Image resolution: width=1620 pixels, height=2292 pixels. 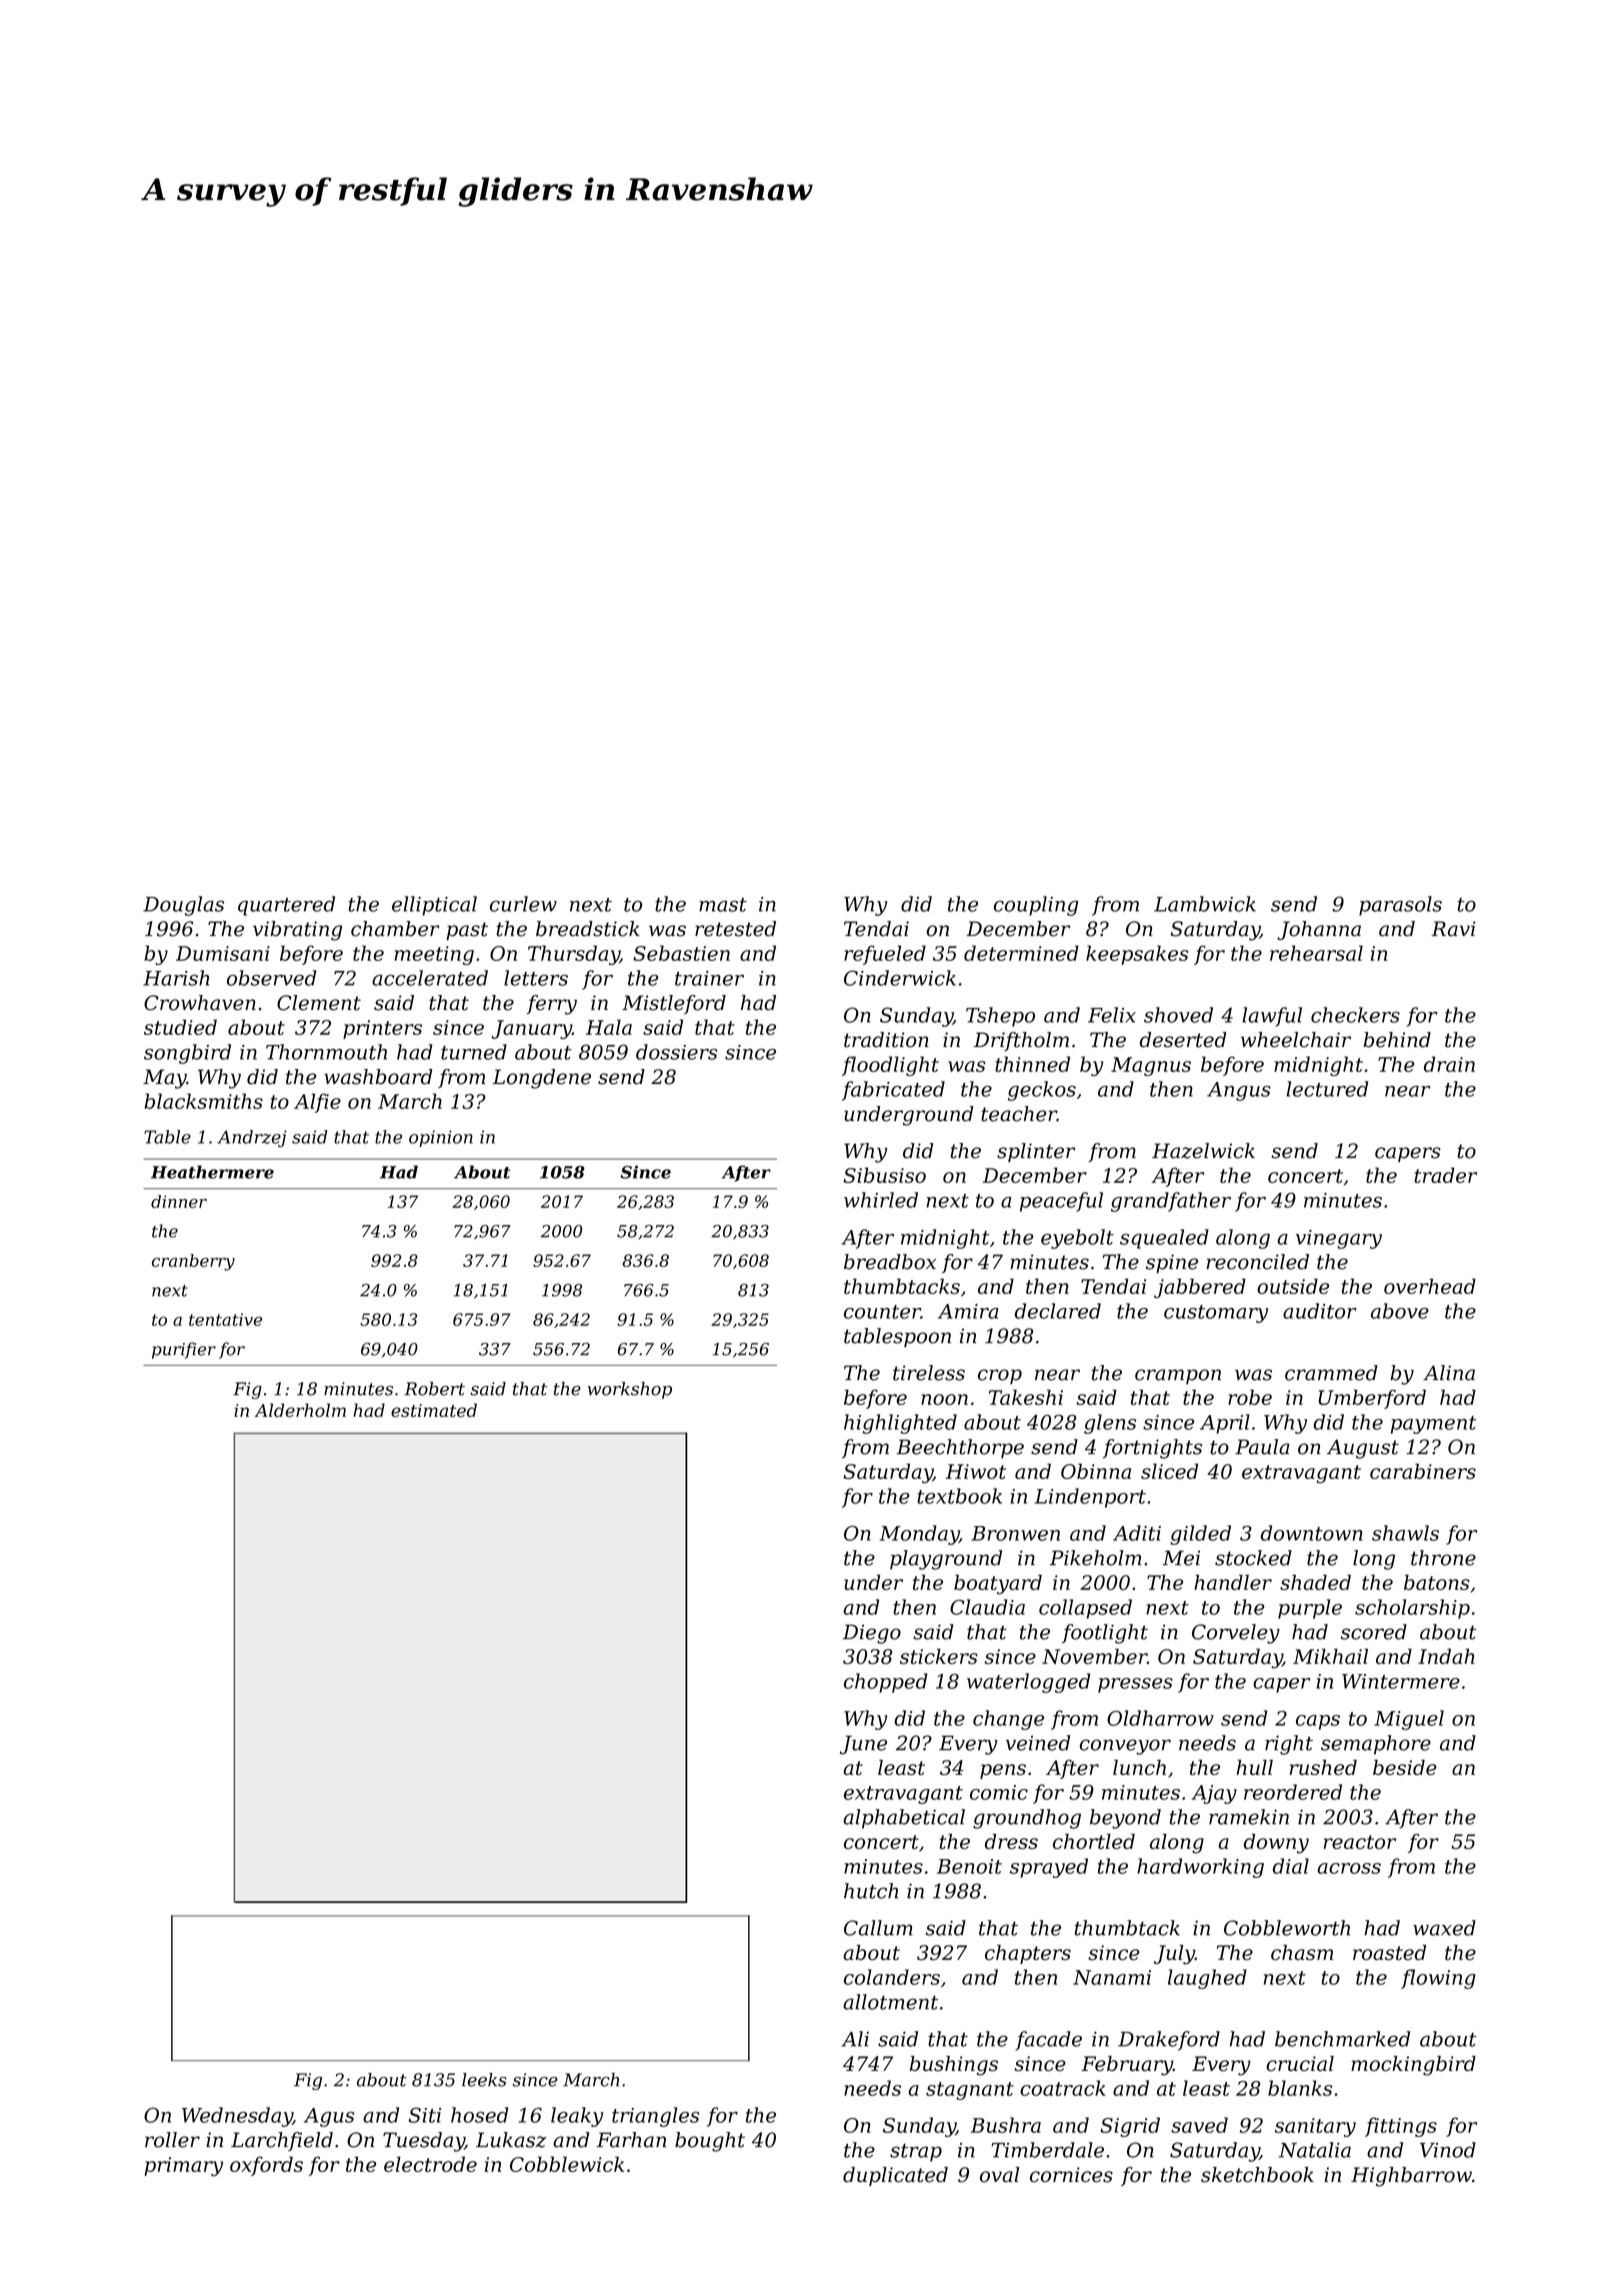 I want to click on workshop, so click(x=630, y=1390).
